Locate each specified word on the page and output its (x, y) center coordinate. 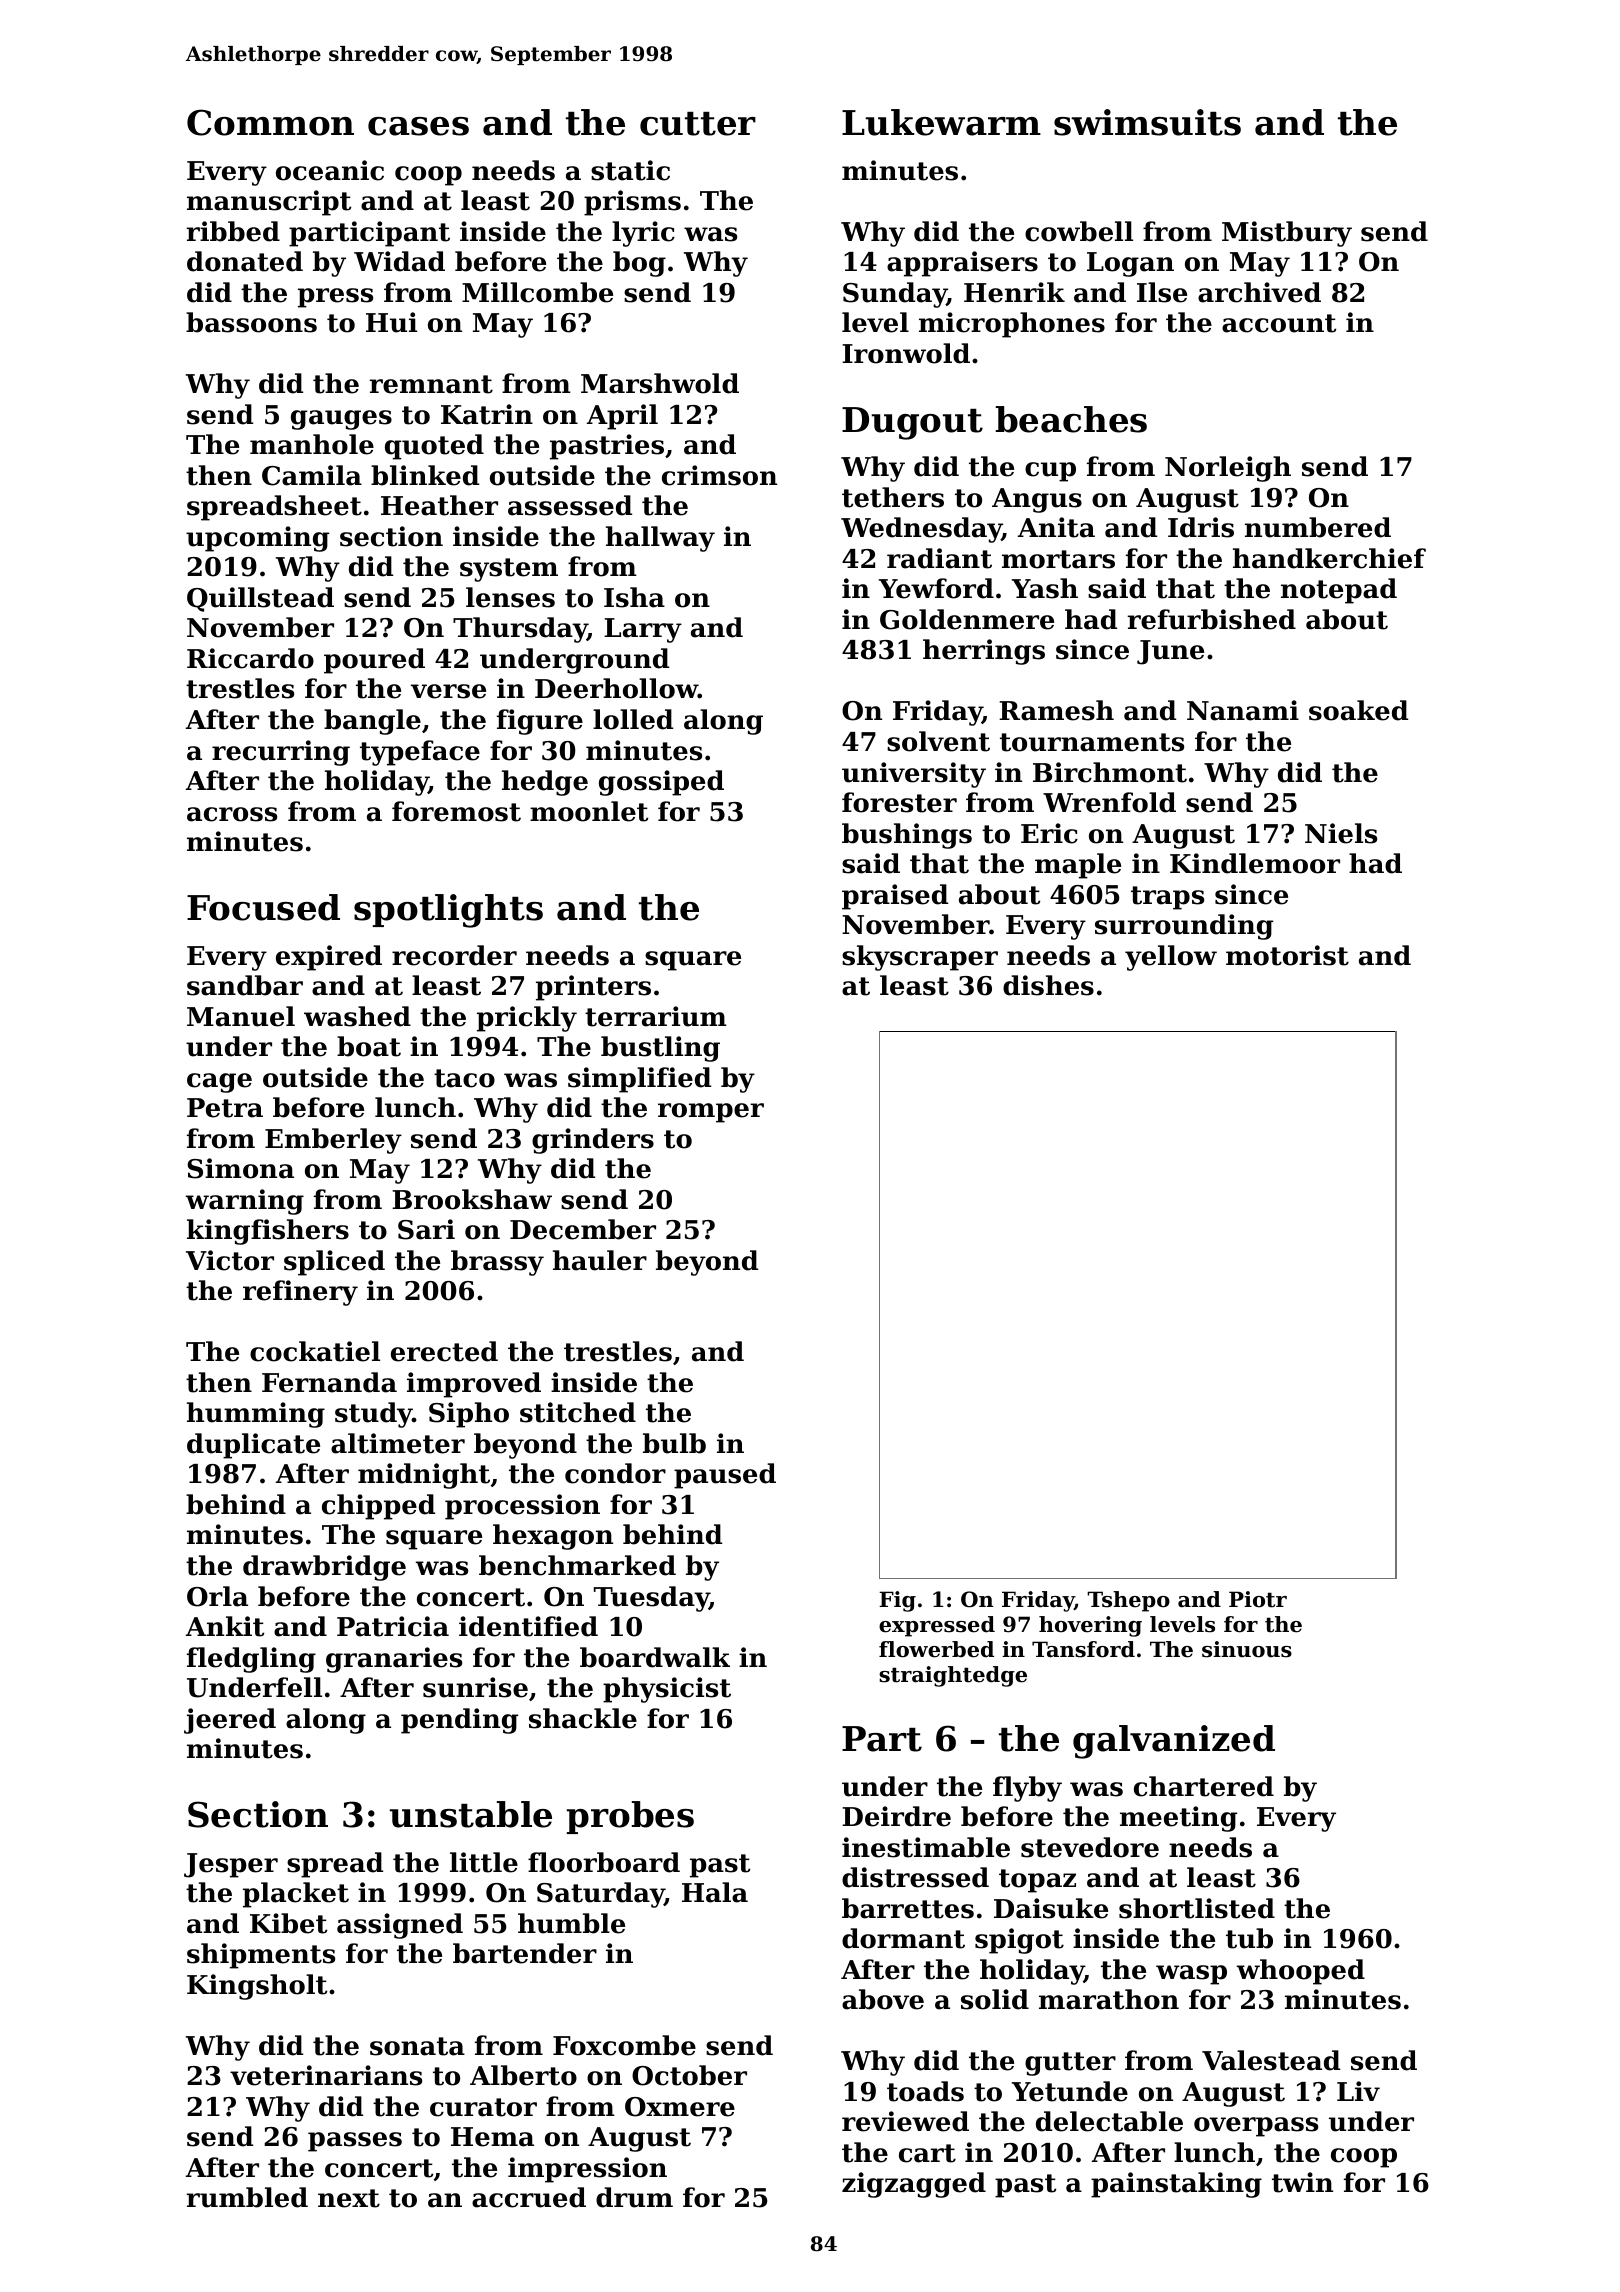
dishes (1048, 985)
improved (474, 1385)
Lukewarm (941, 122)
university (914, 775)
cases (418, 126)
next (349, 2198)
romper (711, 1113)
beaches (1071, 419)
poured (374, 661)
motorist (1287, 955)
